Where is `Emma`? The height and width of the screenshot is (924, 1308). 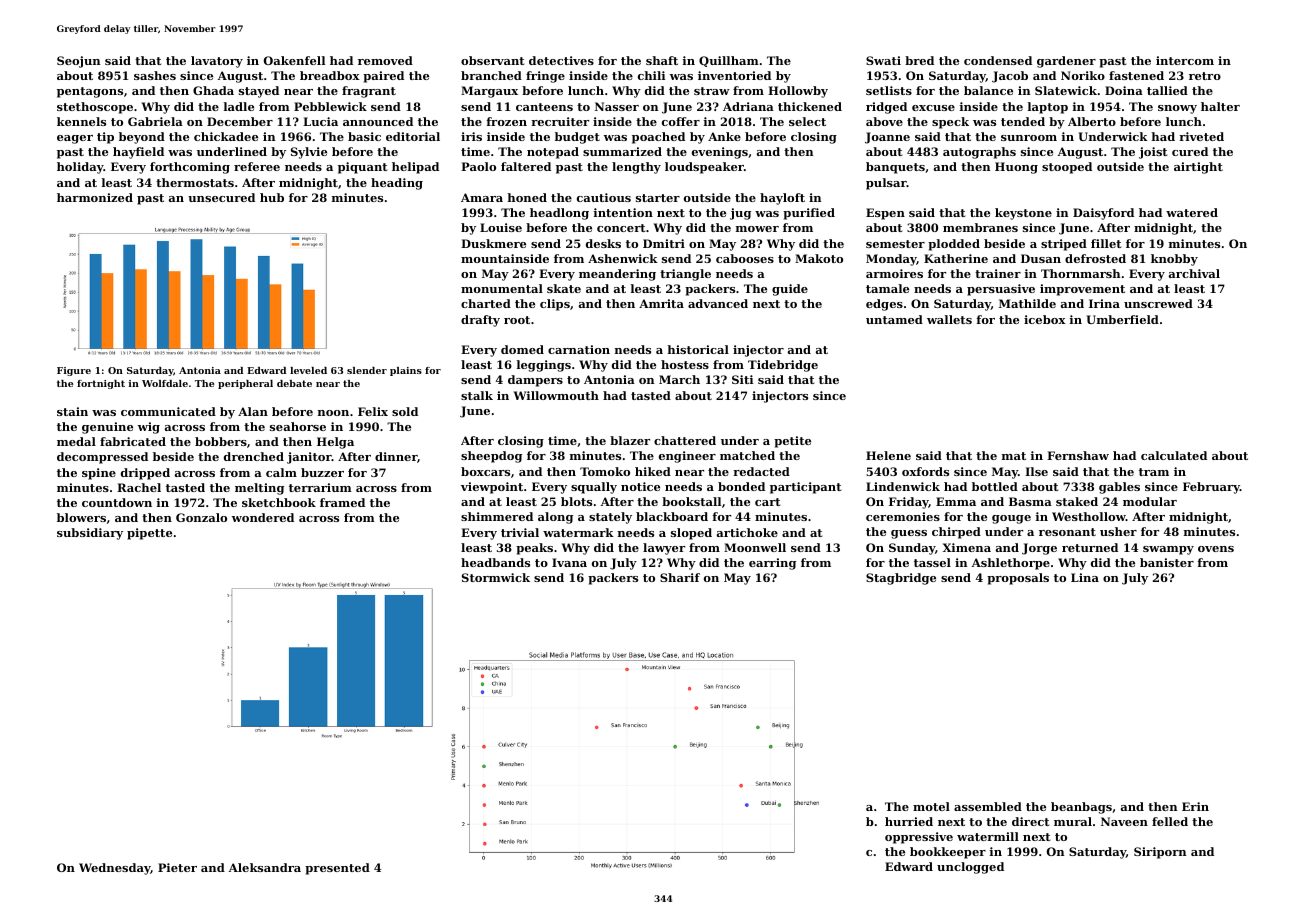
Emma is located at coordinates (956, 501).
